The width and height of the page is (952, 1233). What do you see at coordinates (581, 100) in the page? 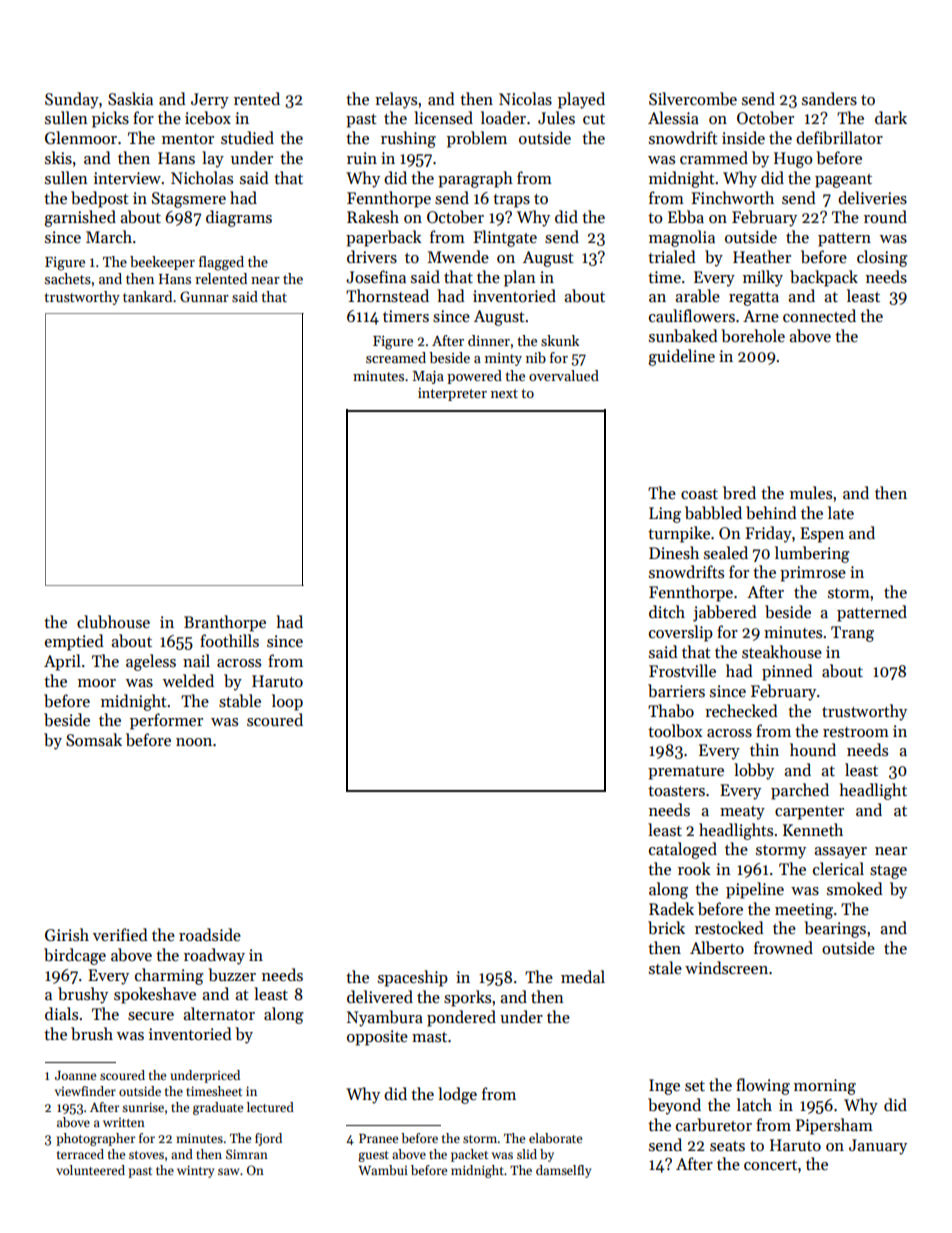
I see `played` at bounding box center [581, 100].
